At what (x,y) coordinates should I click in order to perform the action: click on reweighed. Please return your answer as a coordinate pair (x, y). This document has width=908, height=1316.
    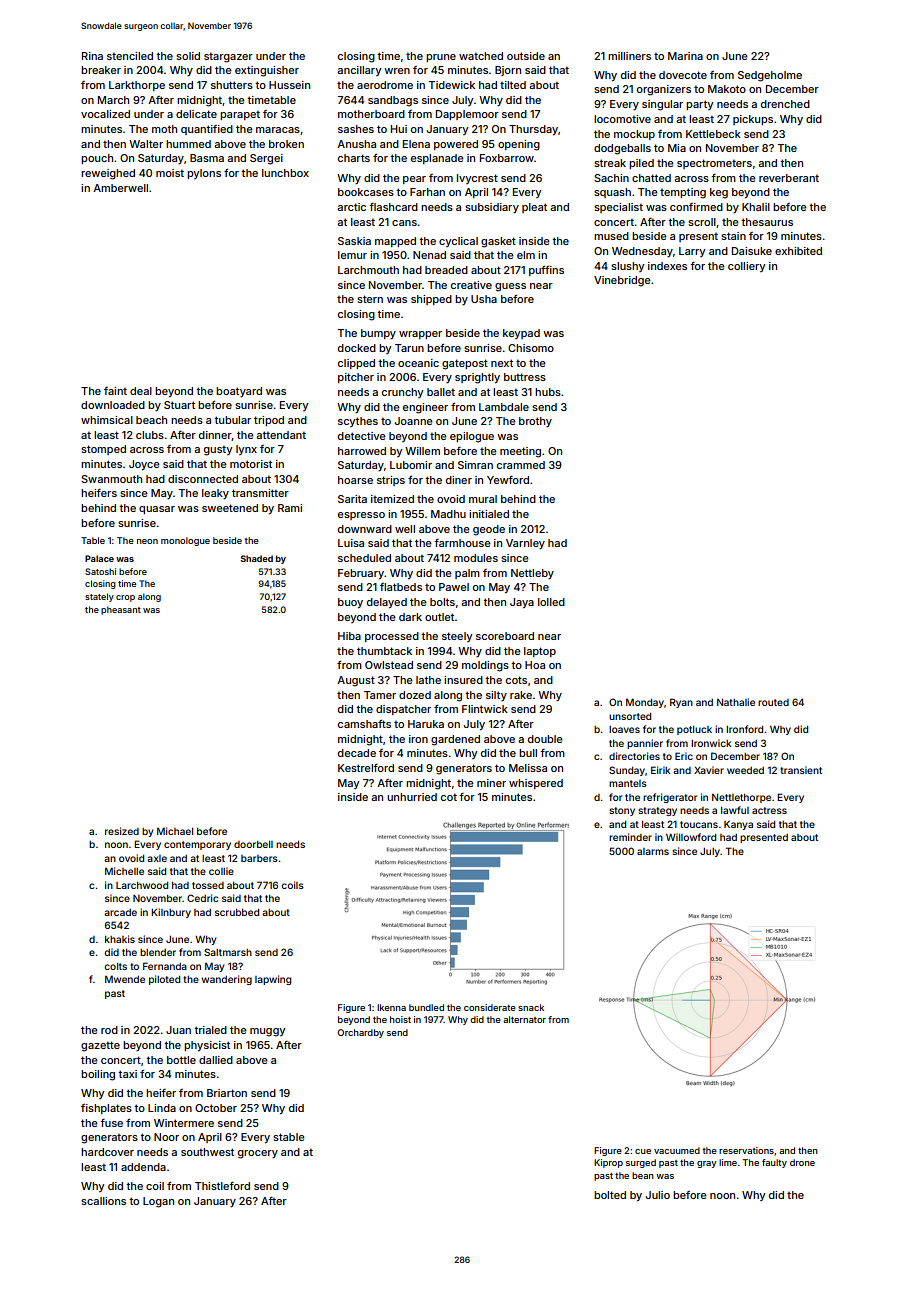
    Looking at the image, I should click on (108, 174).
